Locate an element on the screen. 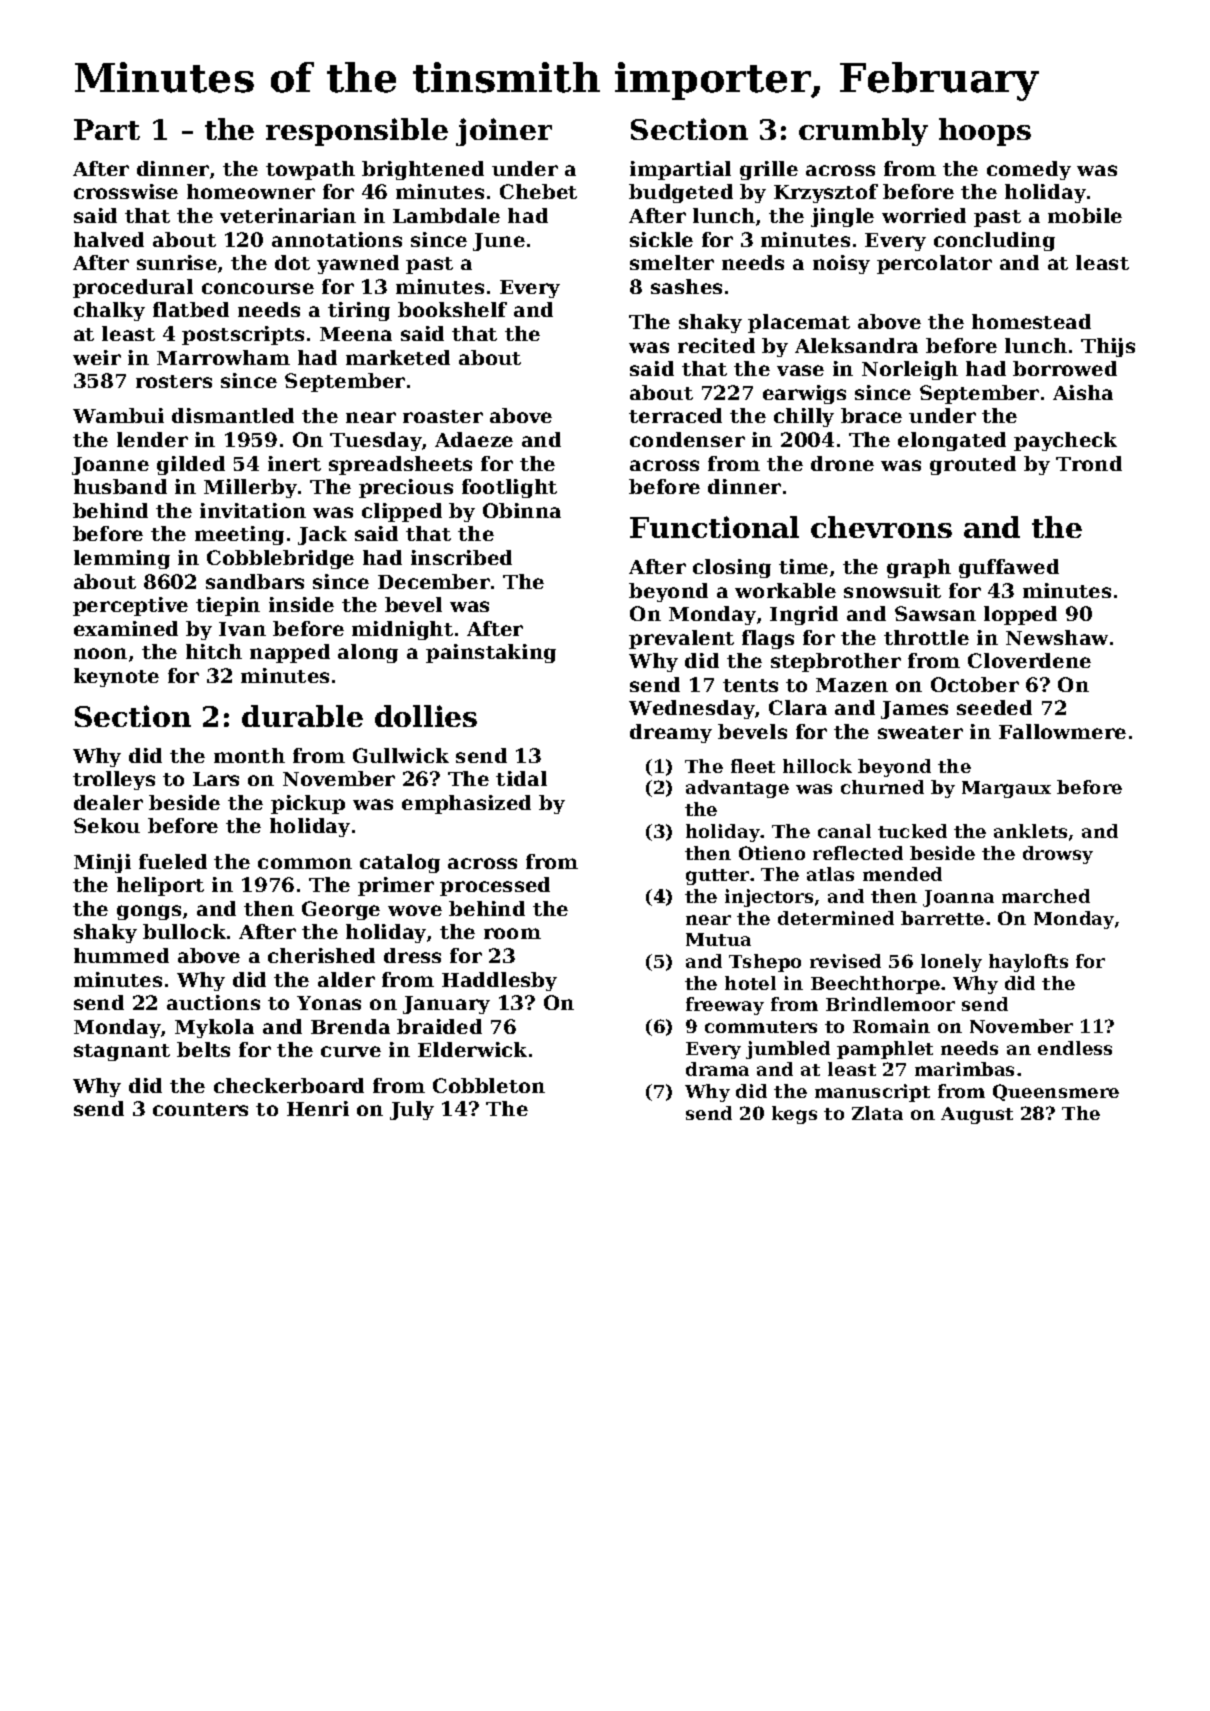  tucked is located at coordinates (912, 831).
